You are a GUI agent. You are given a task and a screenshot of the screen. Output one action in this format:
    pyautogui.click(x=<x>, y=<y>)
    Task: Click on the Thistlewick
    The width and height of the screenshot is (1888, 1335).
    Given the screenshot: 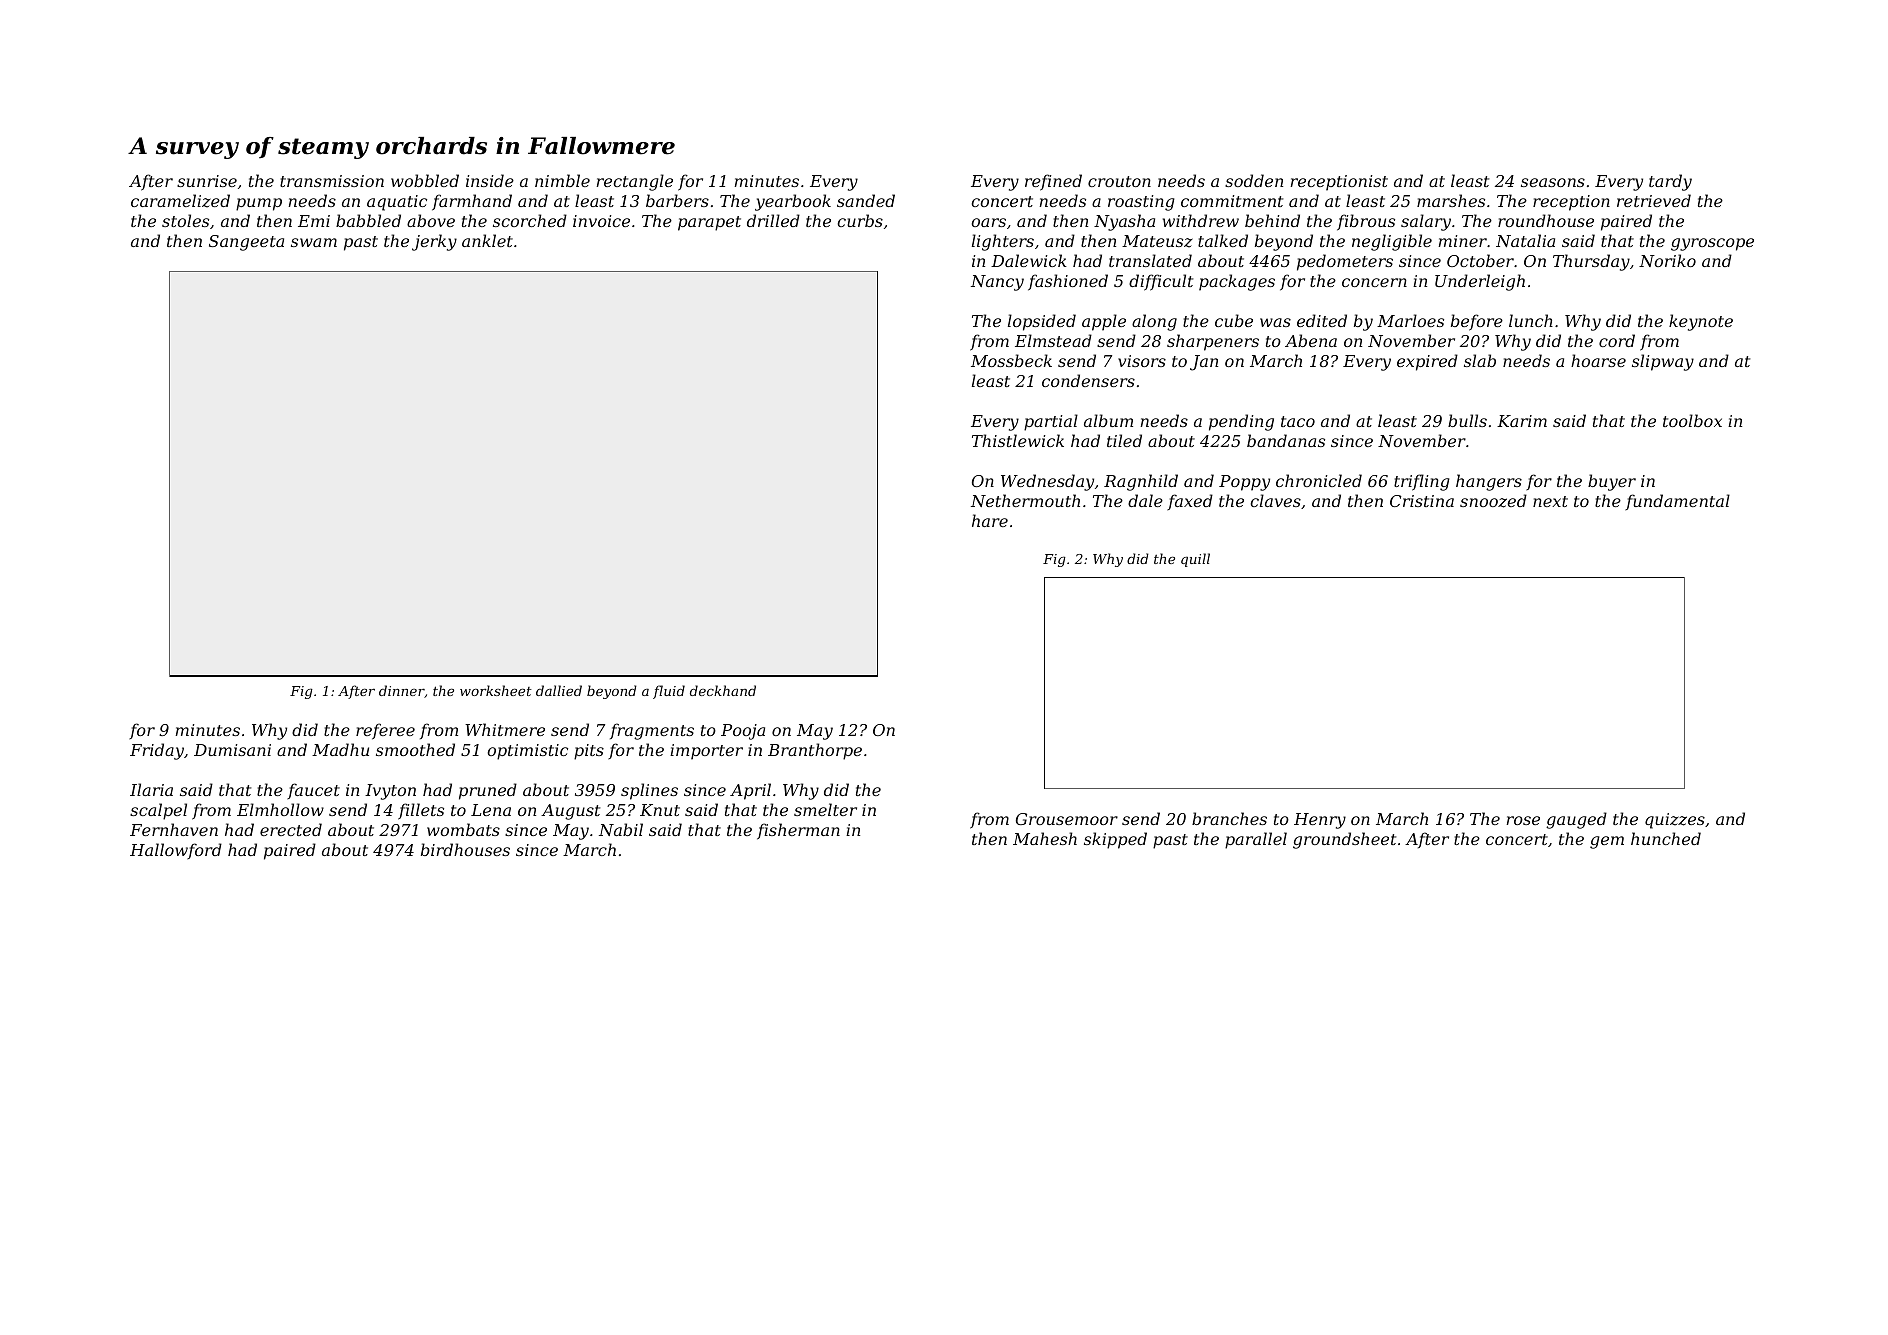 What is the action you would take?
    pyautogui.click(x=1018, y=440)
